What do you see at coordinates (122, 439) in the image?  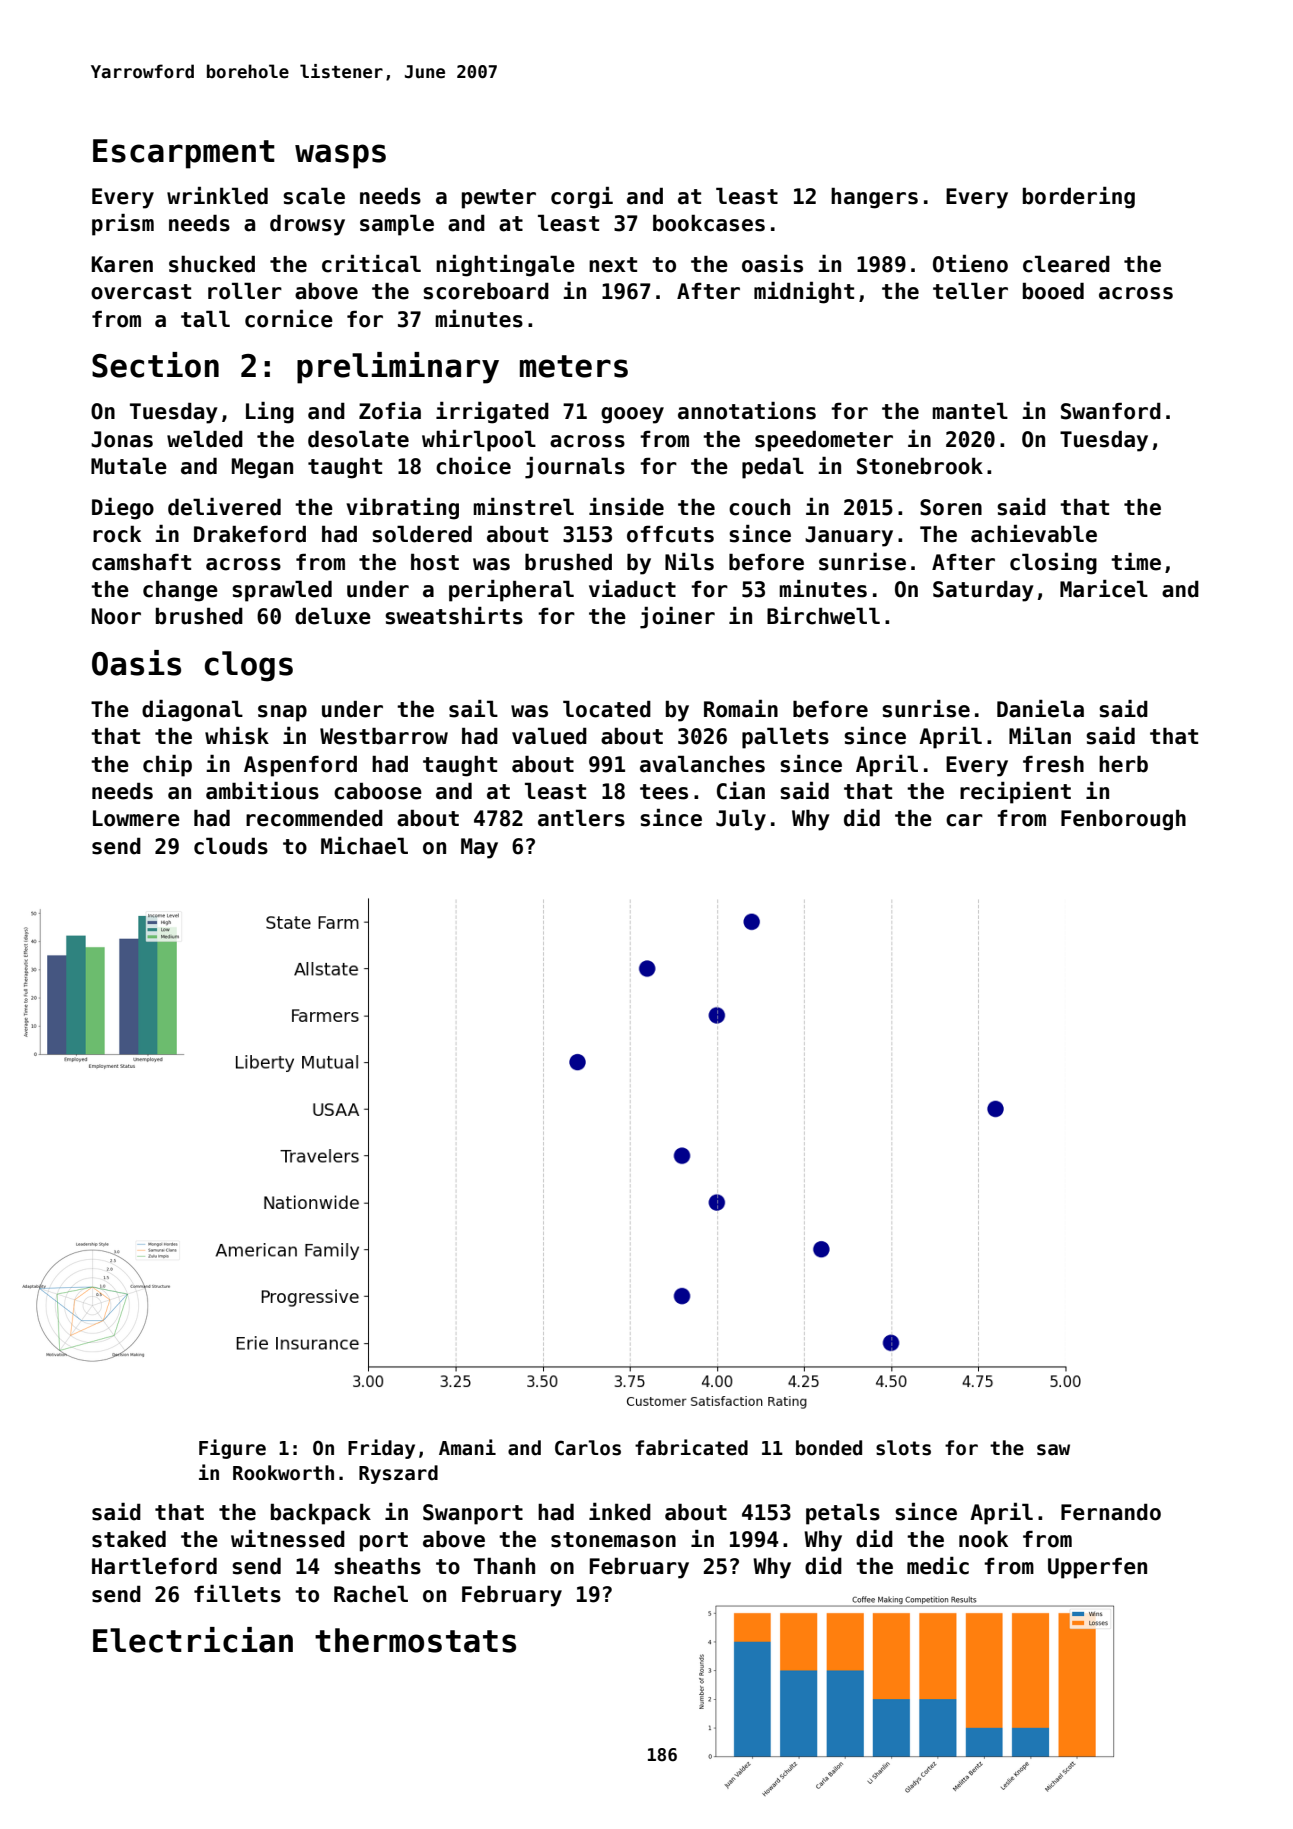 I see `Jonas` at bounding box center [122, 439].
